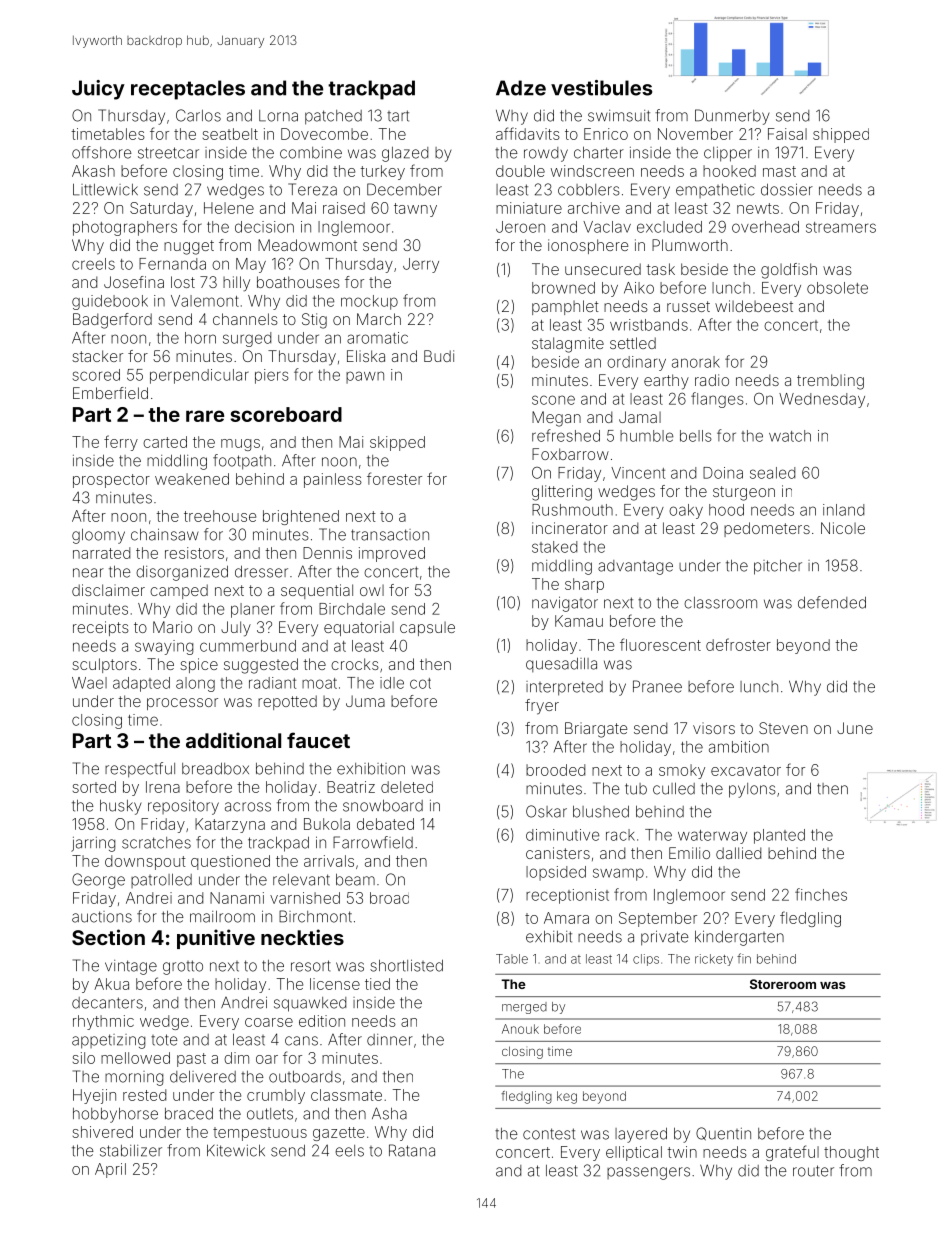  What do you see at coordinates (714, 728) in the document?
I see `visors` at bounding box center [714, 728].
